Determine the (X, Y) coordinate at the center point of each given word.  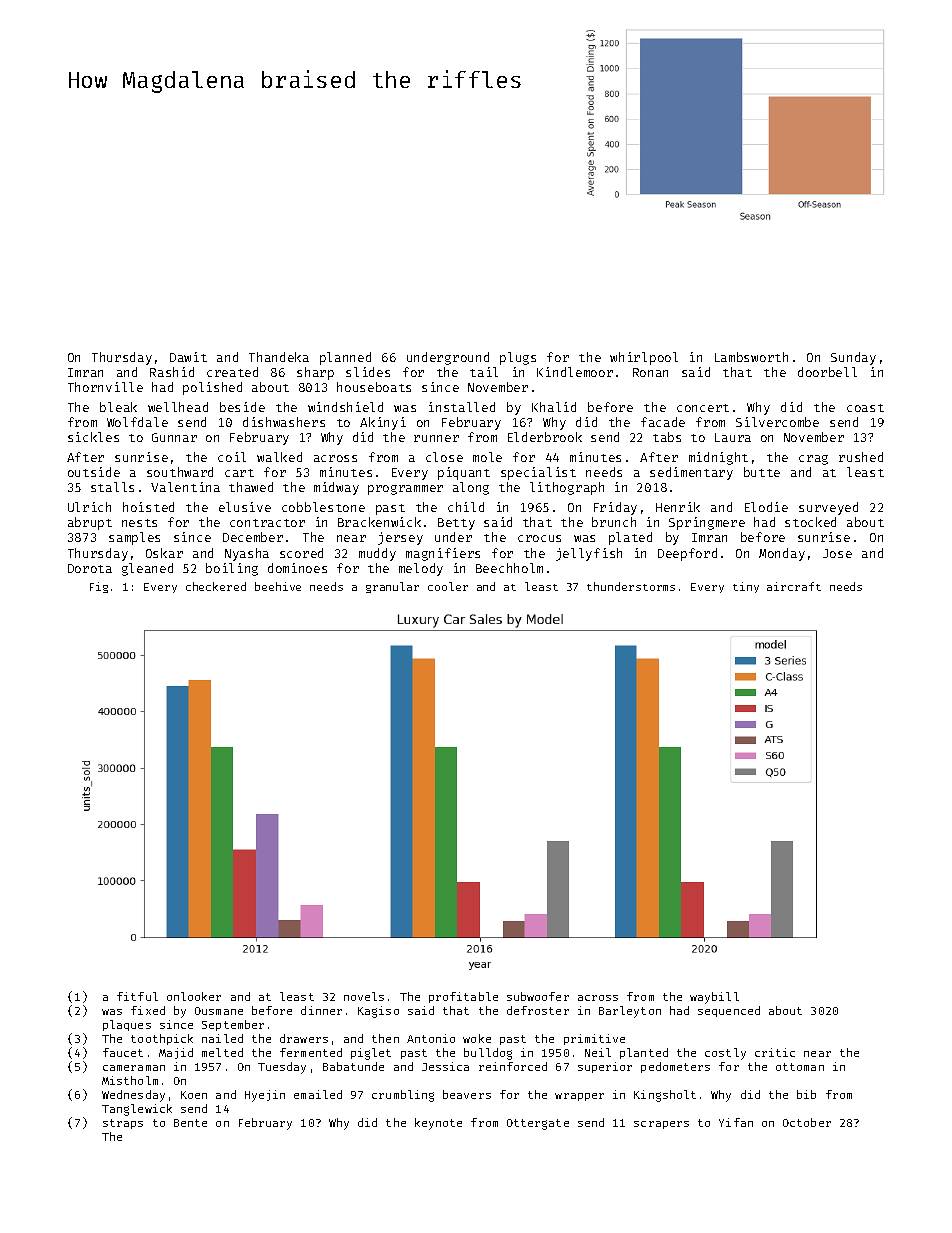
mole (487, 457)
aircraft (794, 586)
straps (123, 1124)
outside (94, 472)
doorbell (827, 372)
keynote (438, 1124)
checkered (216, 586)
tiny (746, 587)
